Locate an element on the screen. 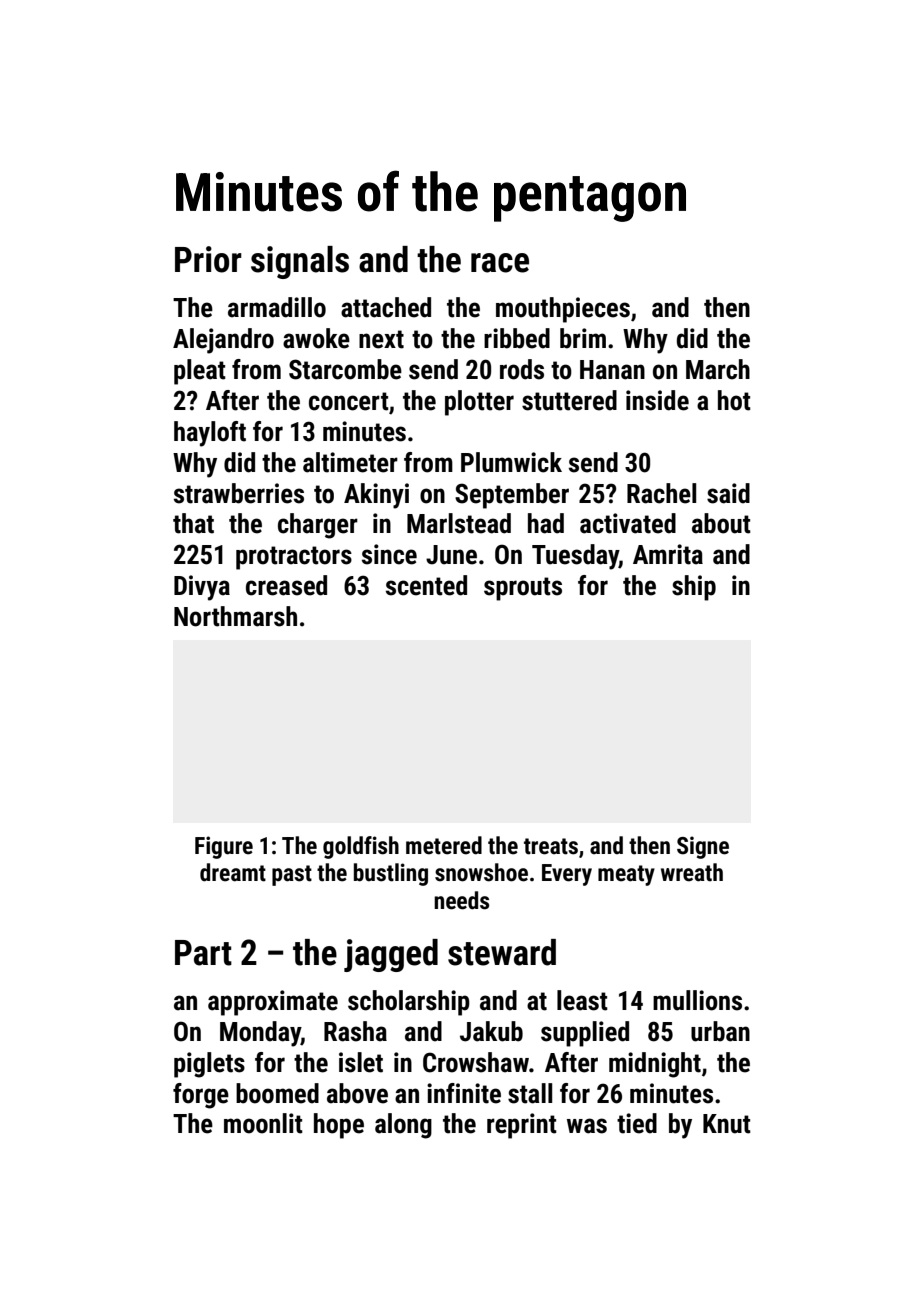 This screenshot has width=924, height=1311. Prior is located at coordinates (208, 259).
